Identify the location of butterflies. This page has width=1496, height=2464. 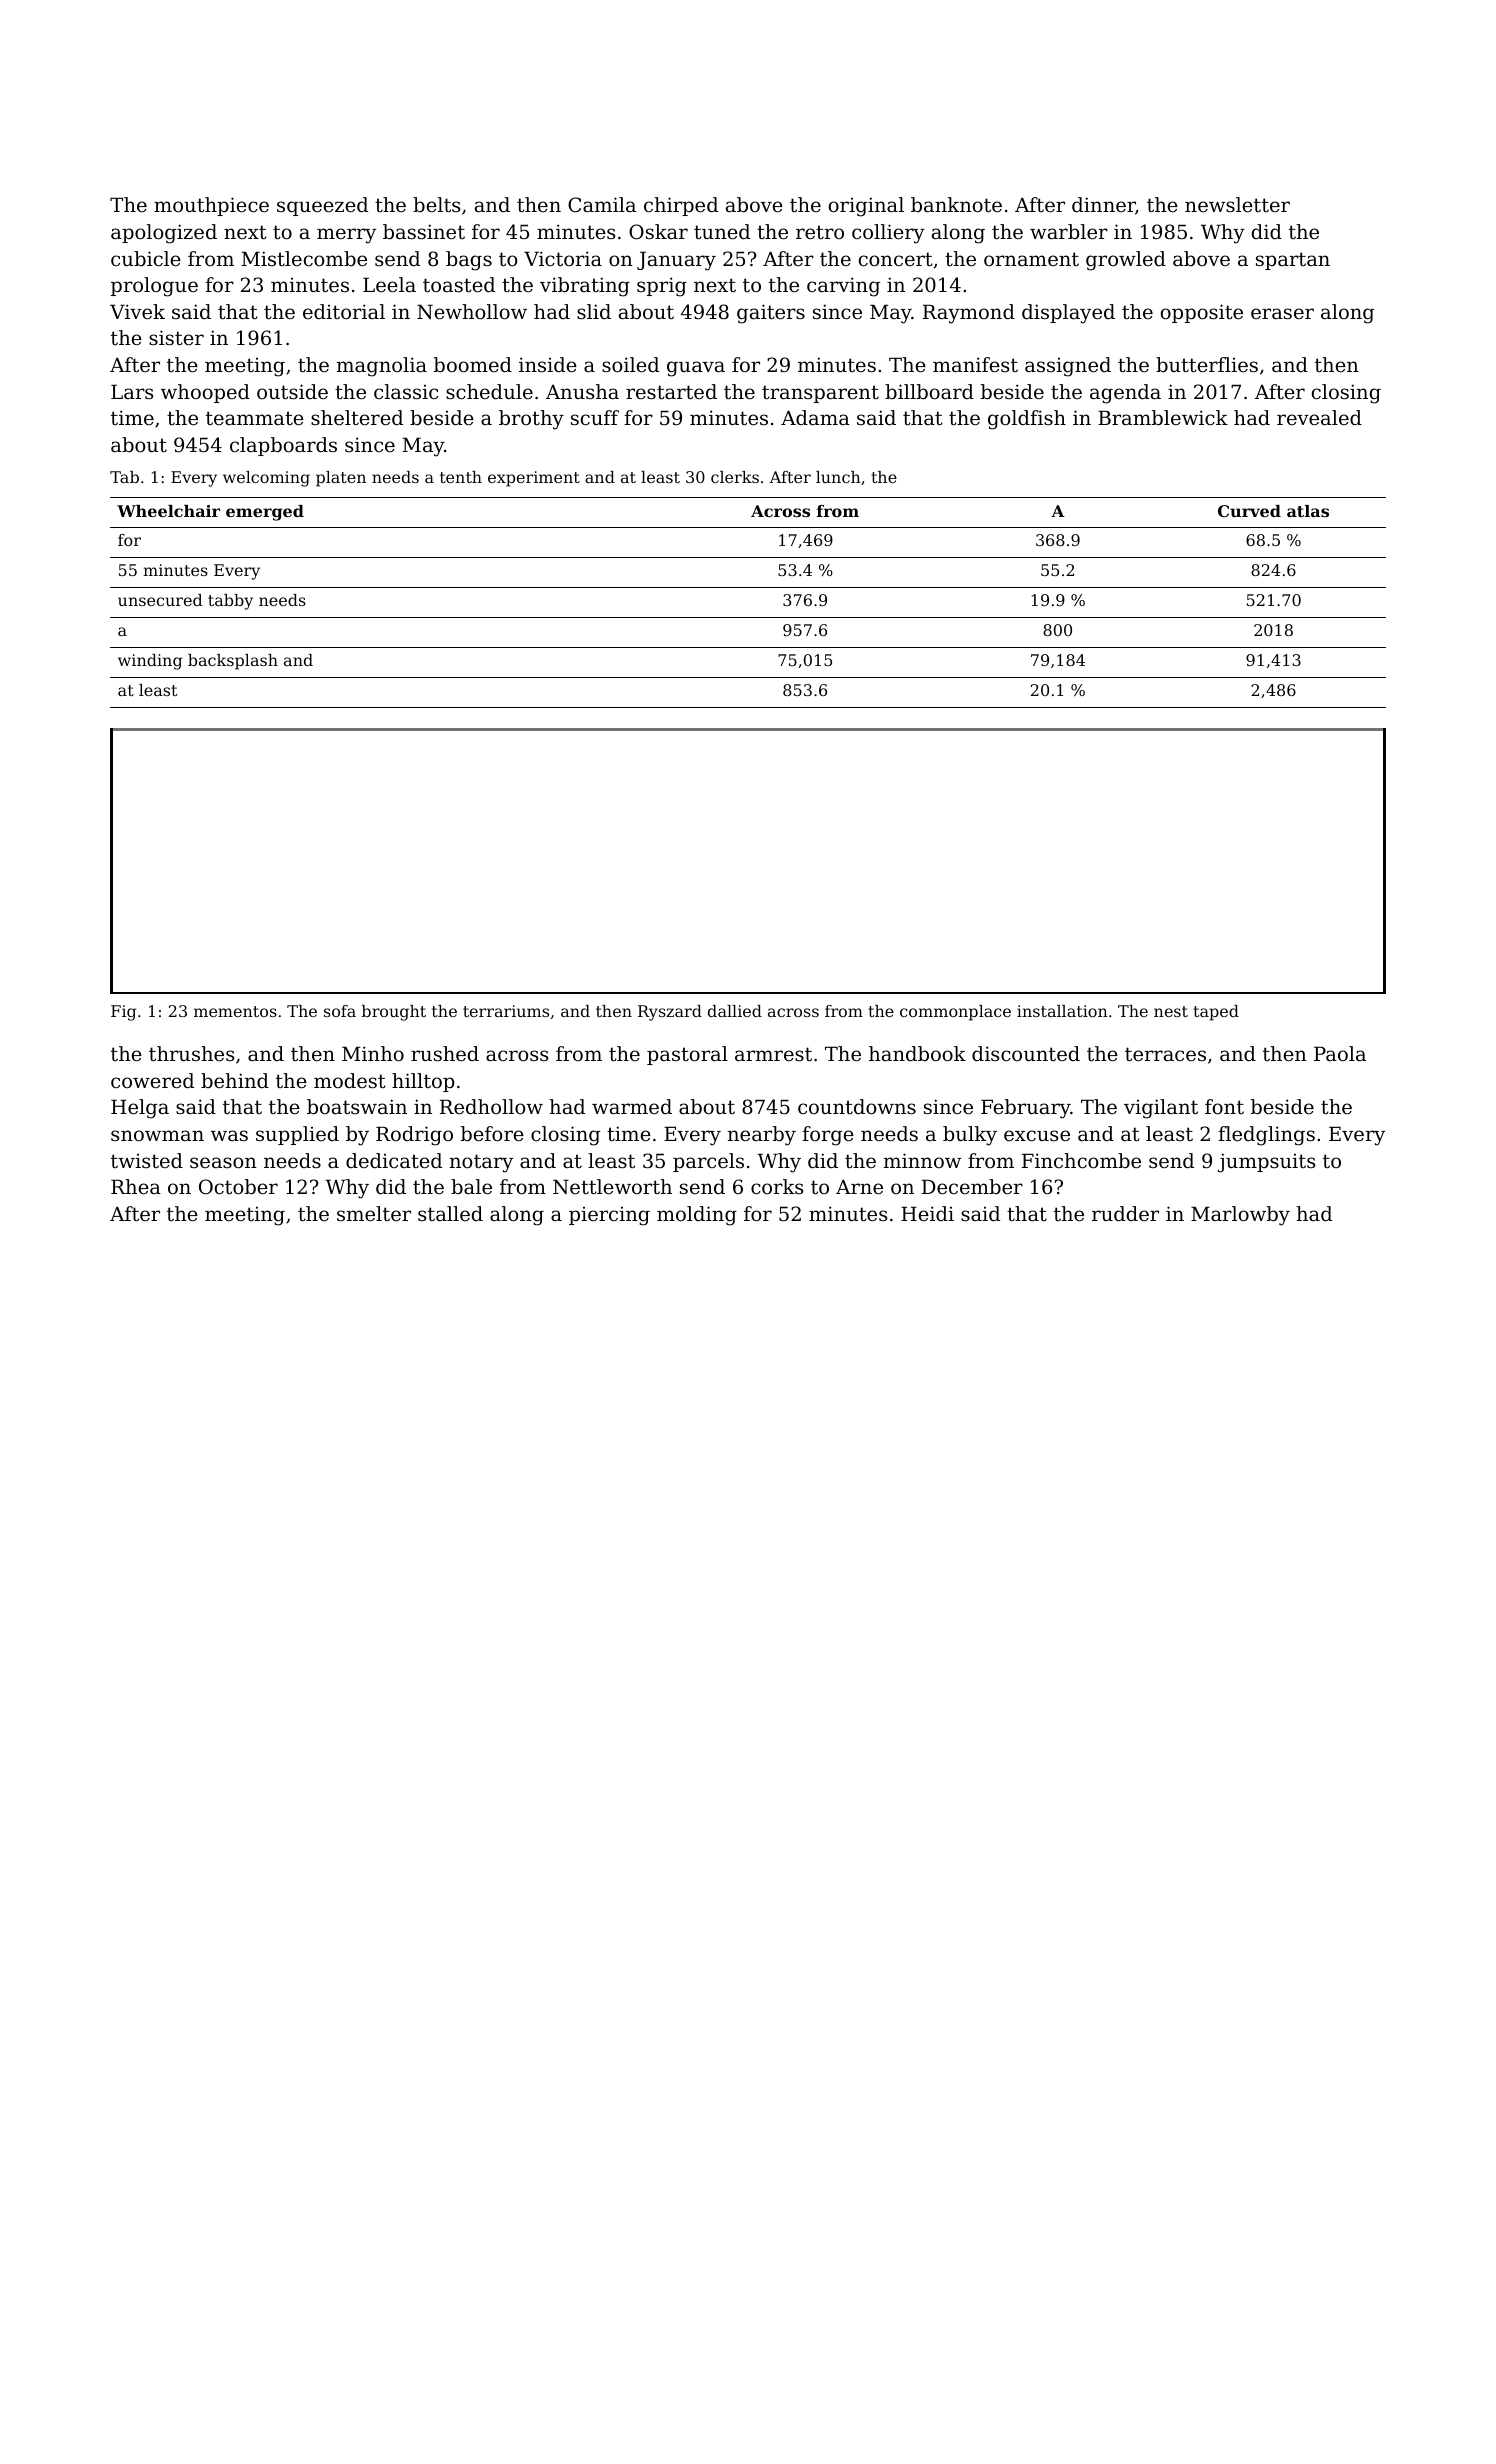
(1207, 365).
